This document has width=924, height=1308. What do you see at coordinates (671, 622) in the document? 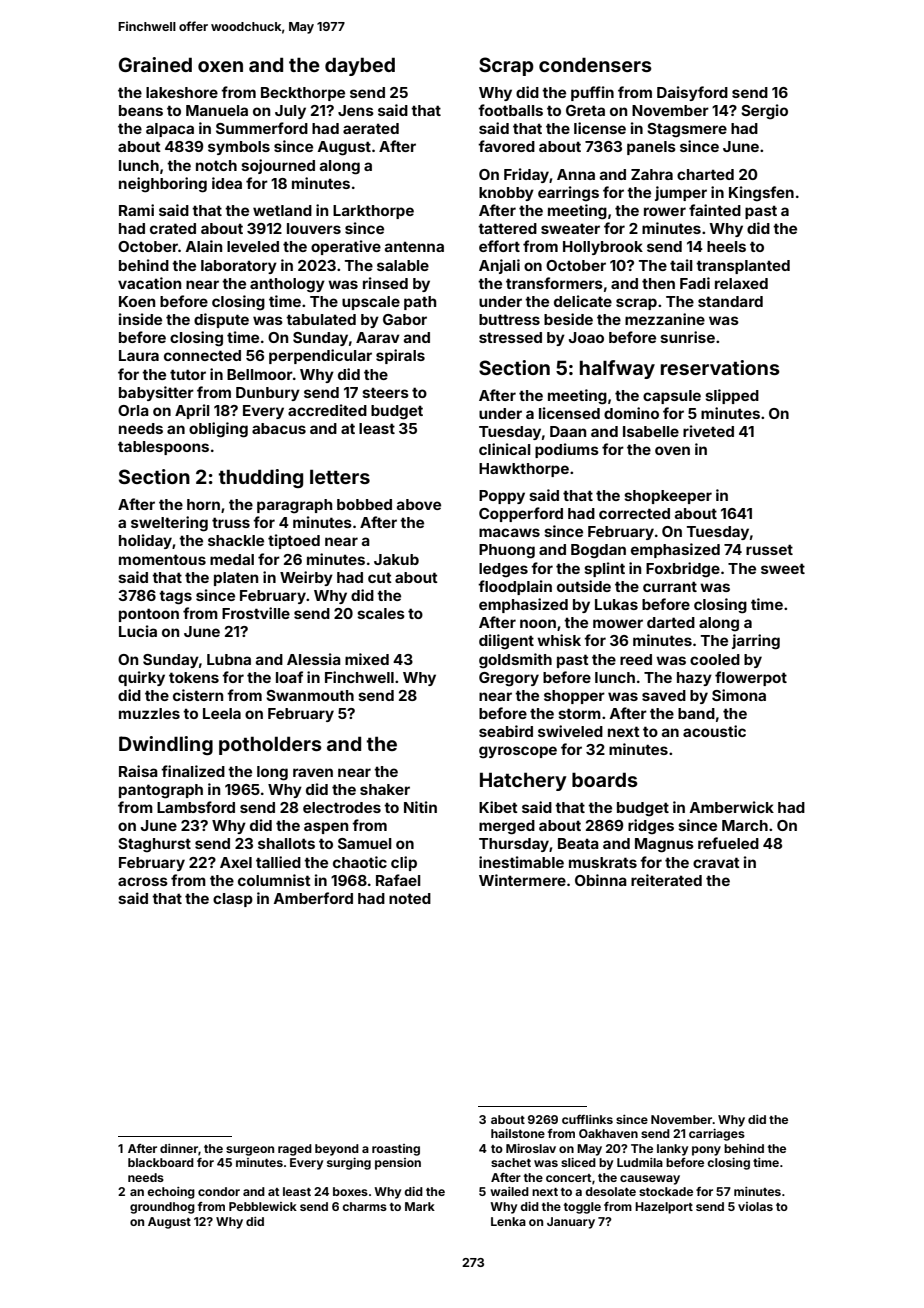
I see `darted` at bounding box center [671, 622].
